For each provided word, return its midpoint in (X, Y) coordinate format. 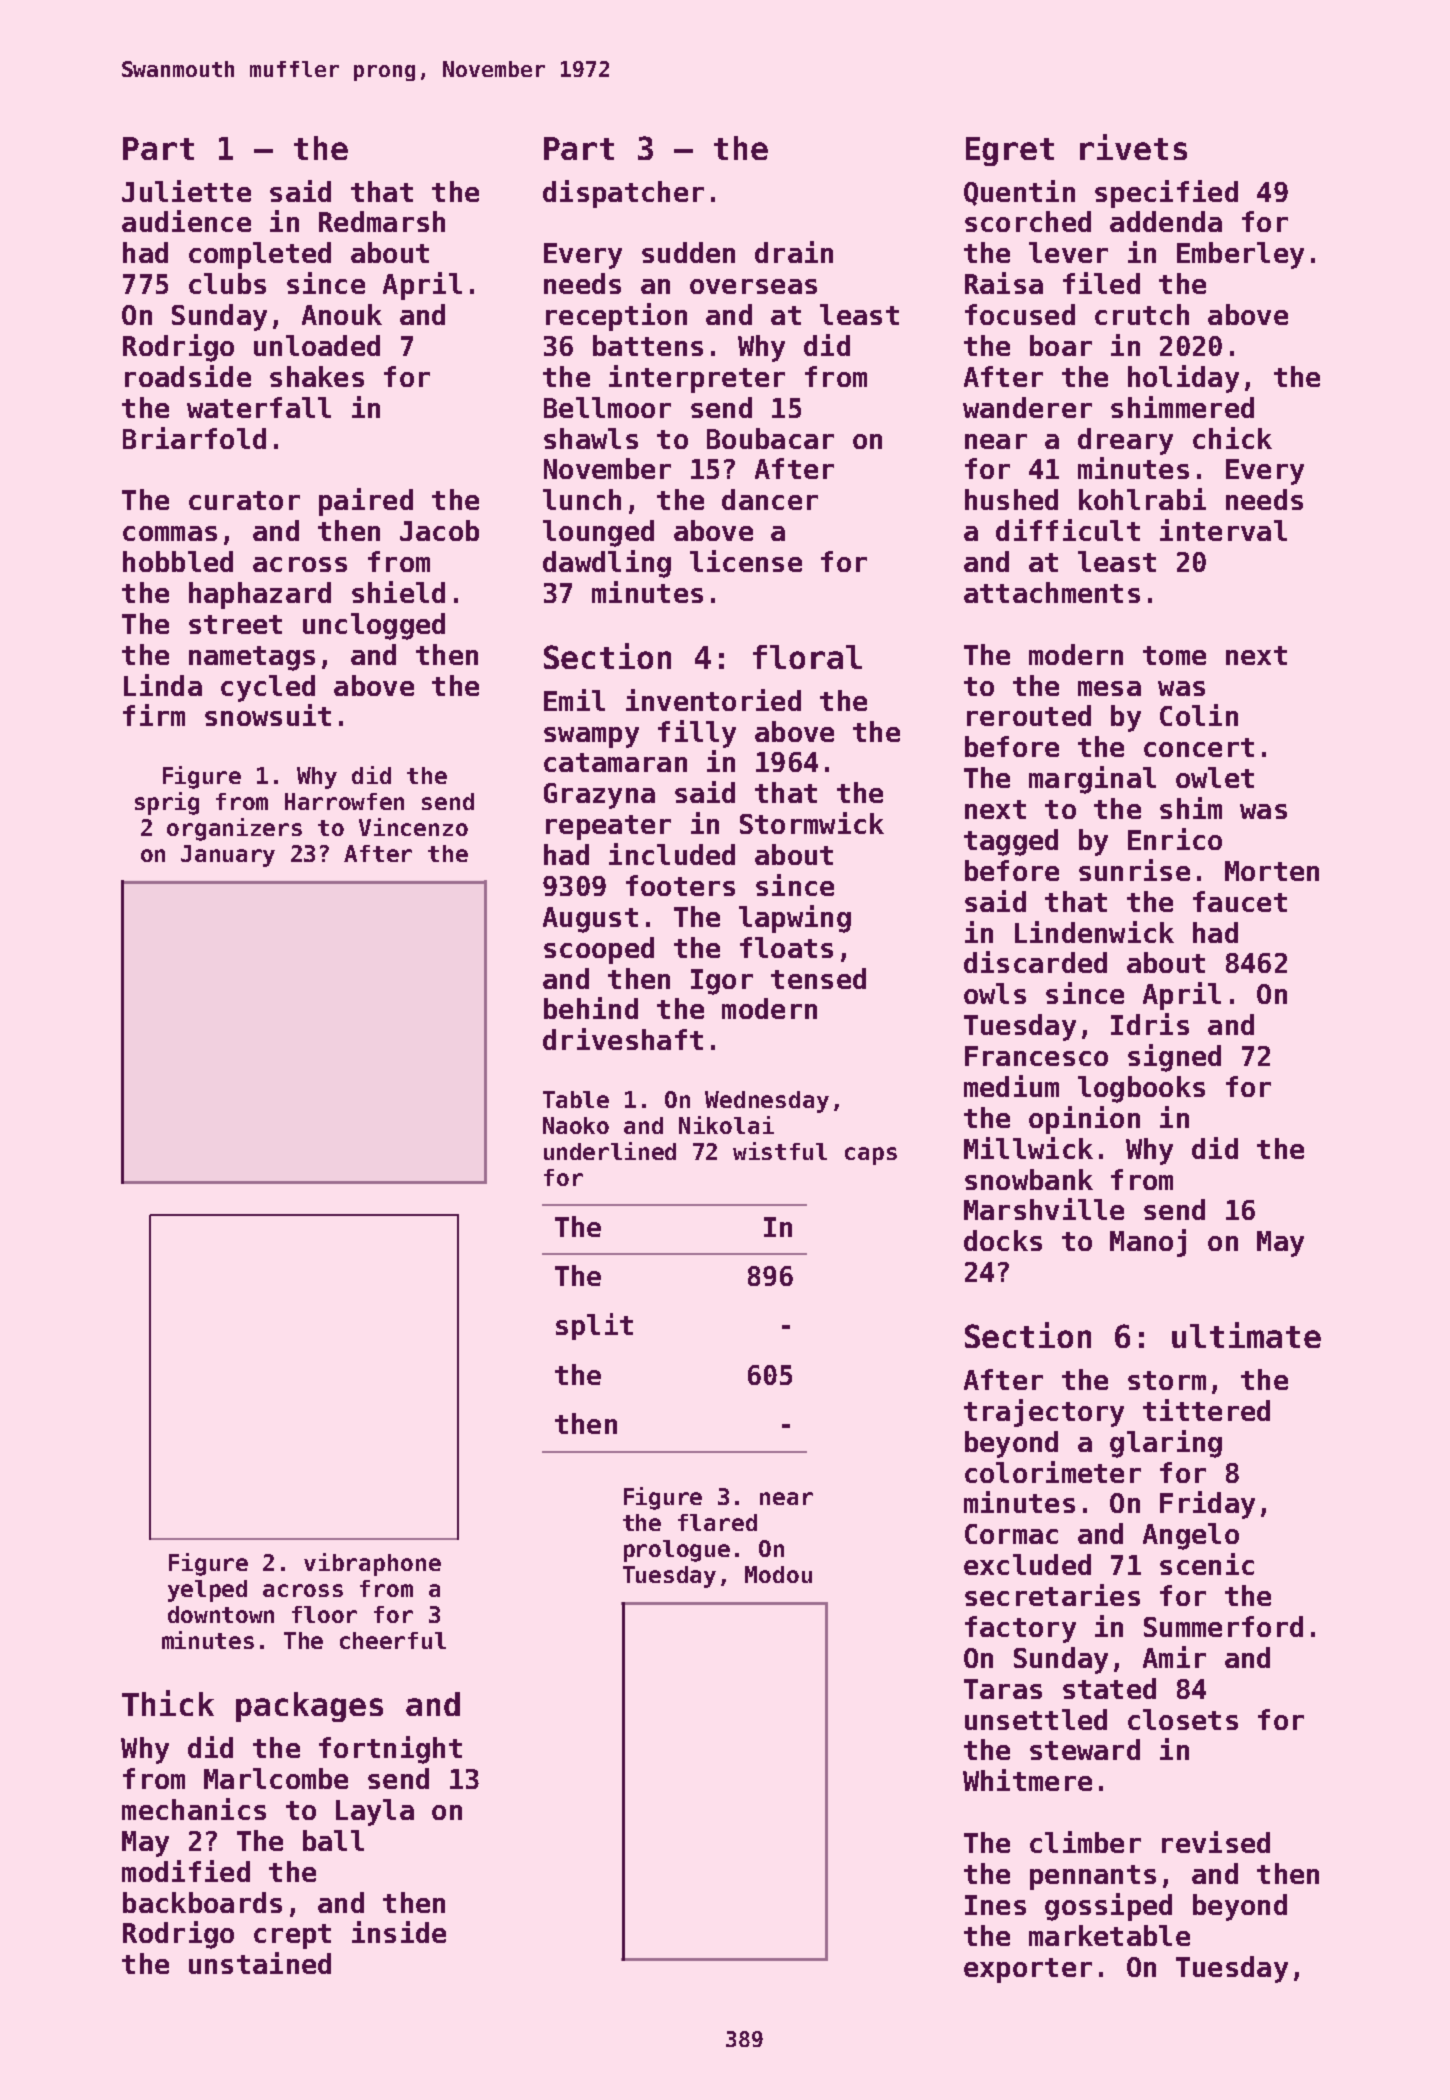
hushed (1011, 499)
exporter (1028, 1970)
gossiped (1108, 1907)
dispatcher (623, 194)
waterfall (259, 407)
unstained (260, 1963)
